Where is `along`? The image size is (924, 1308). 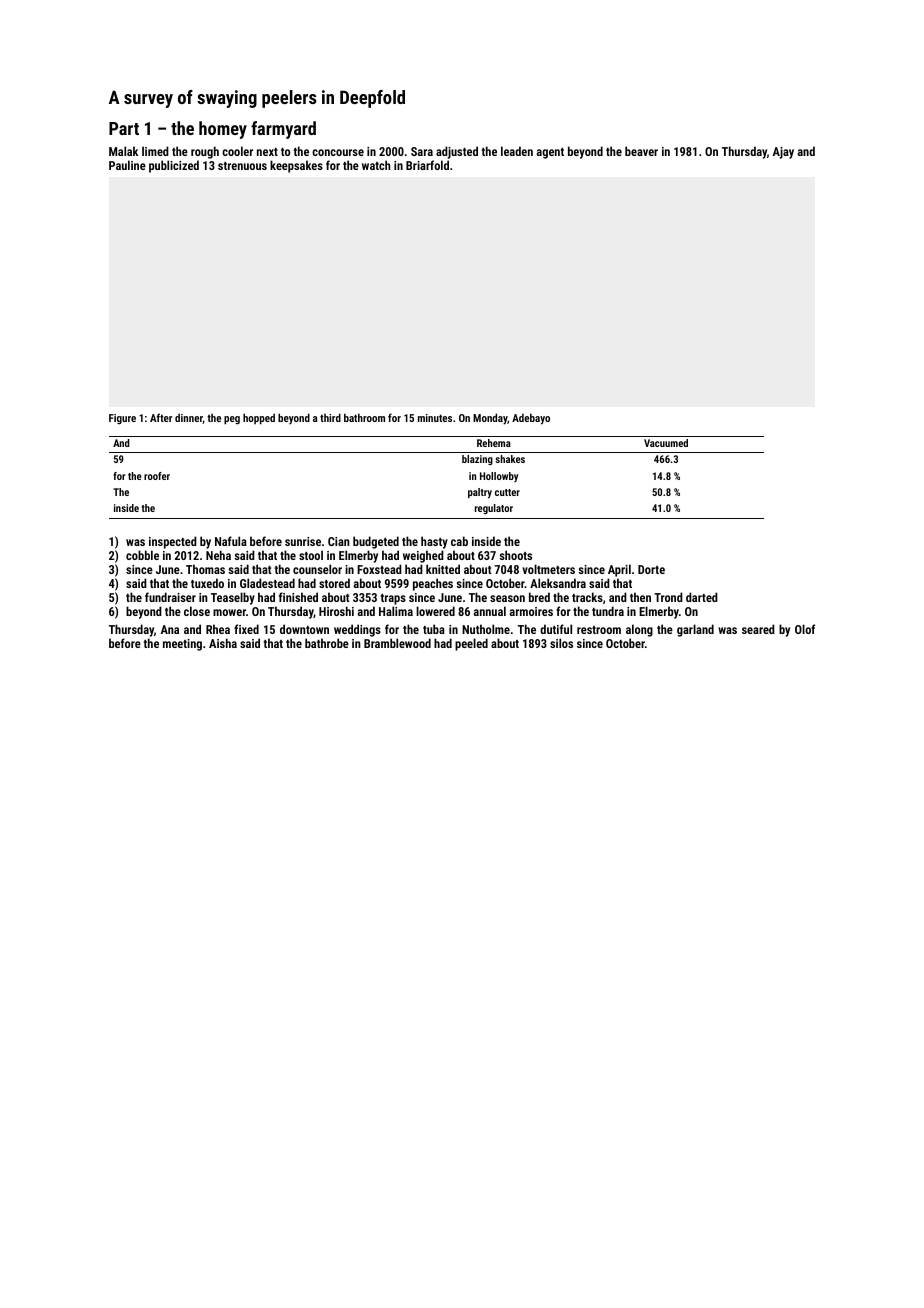 along is located at coordinates (639, 630).
